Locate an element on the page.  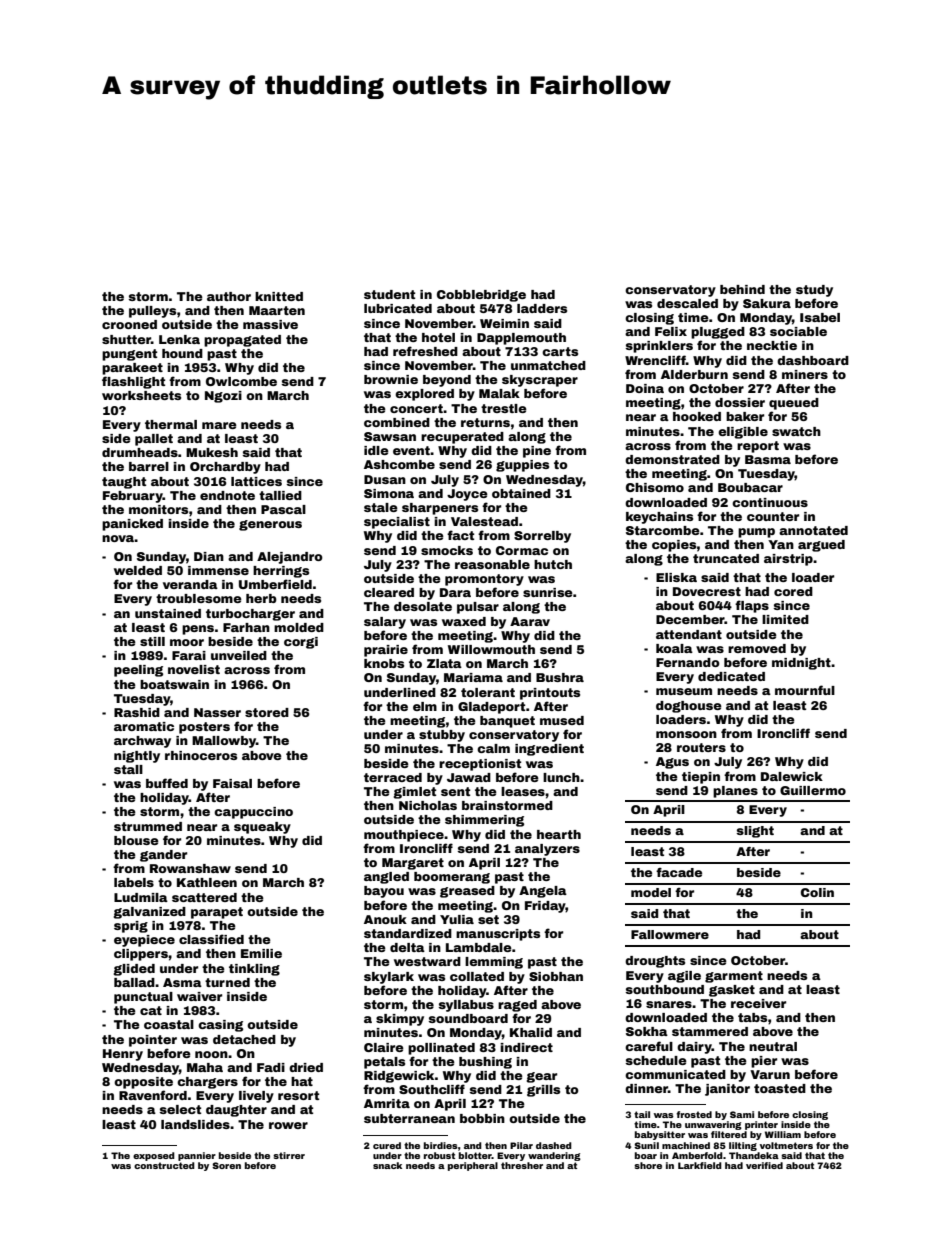
Rowanshaw is located at coordinates (190, 868).
